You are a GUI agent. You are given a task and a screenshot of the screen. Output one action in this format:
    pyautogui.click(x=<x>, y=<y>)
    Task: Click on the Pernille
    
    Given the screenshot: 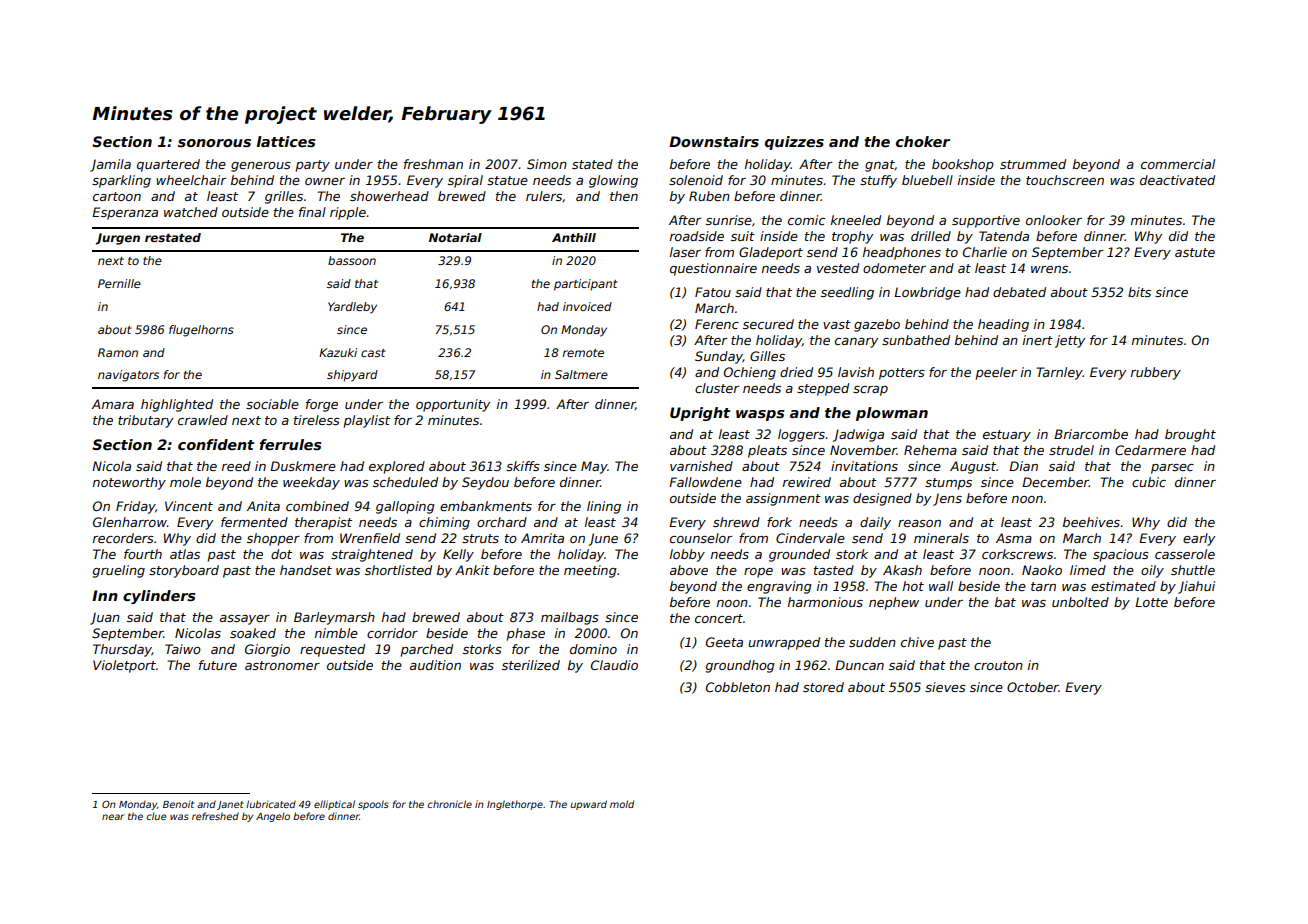 What is the action you would take?
    pyautogui.click(x=119, y=283)
